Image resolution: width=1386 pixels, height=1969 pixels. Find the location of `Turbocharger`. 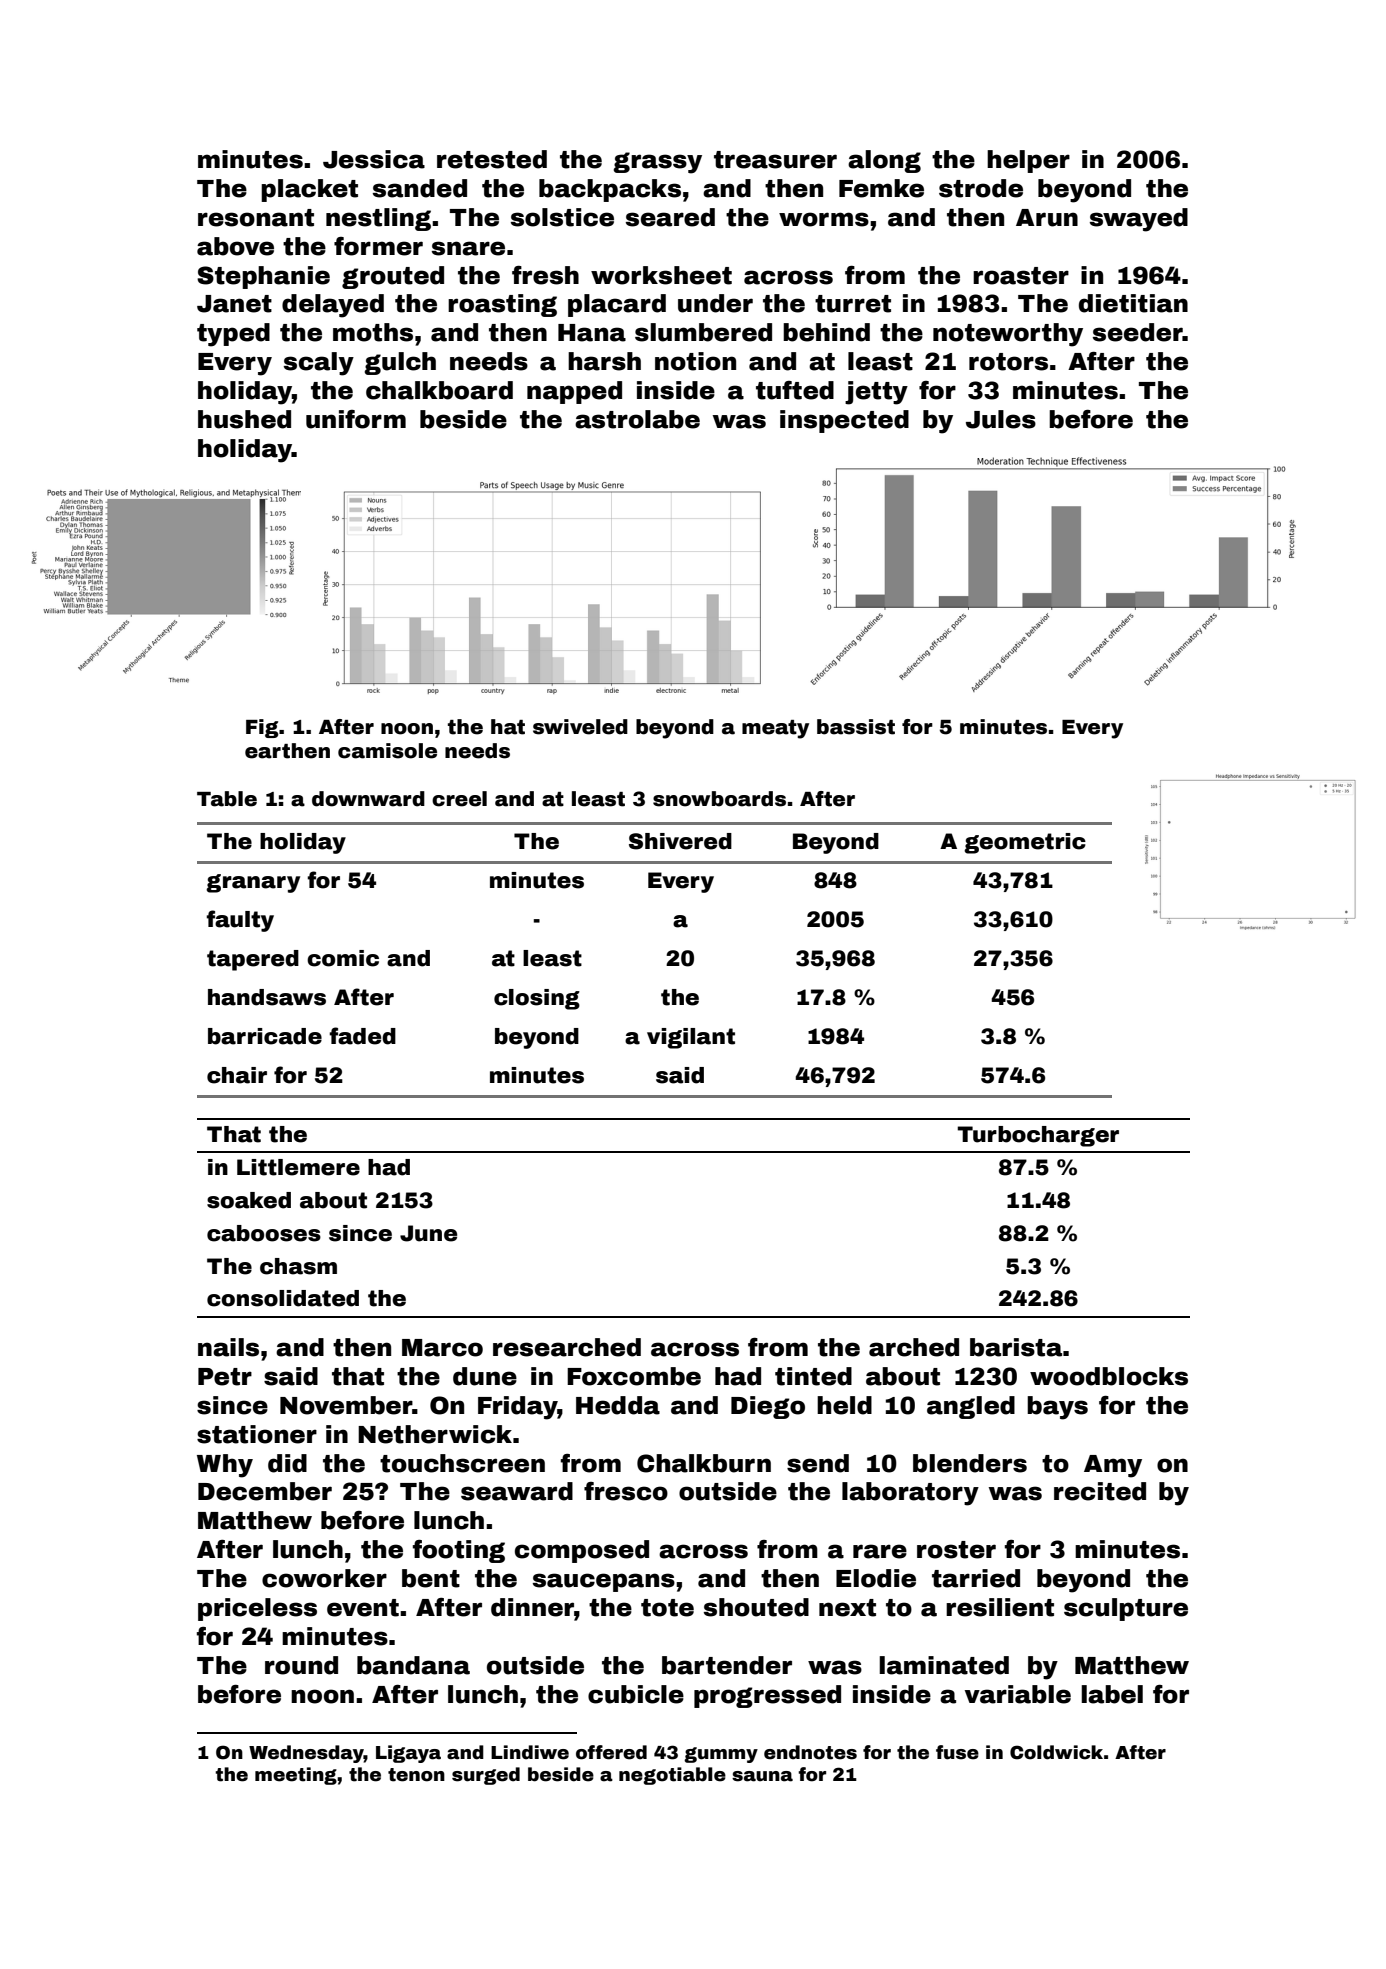

Turbocharger is located at coordinates (1038, 1136).
